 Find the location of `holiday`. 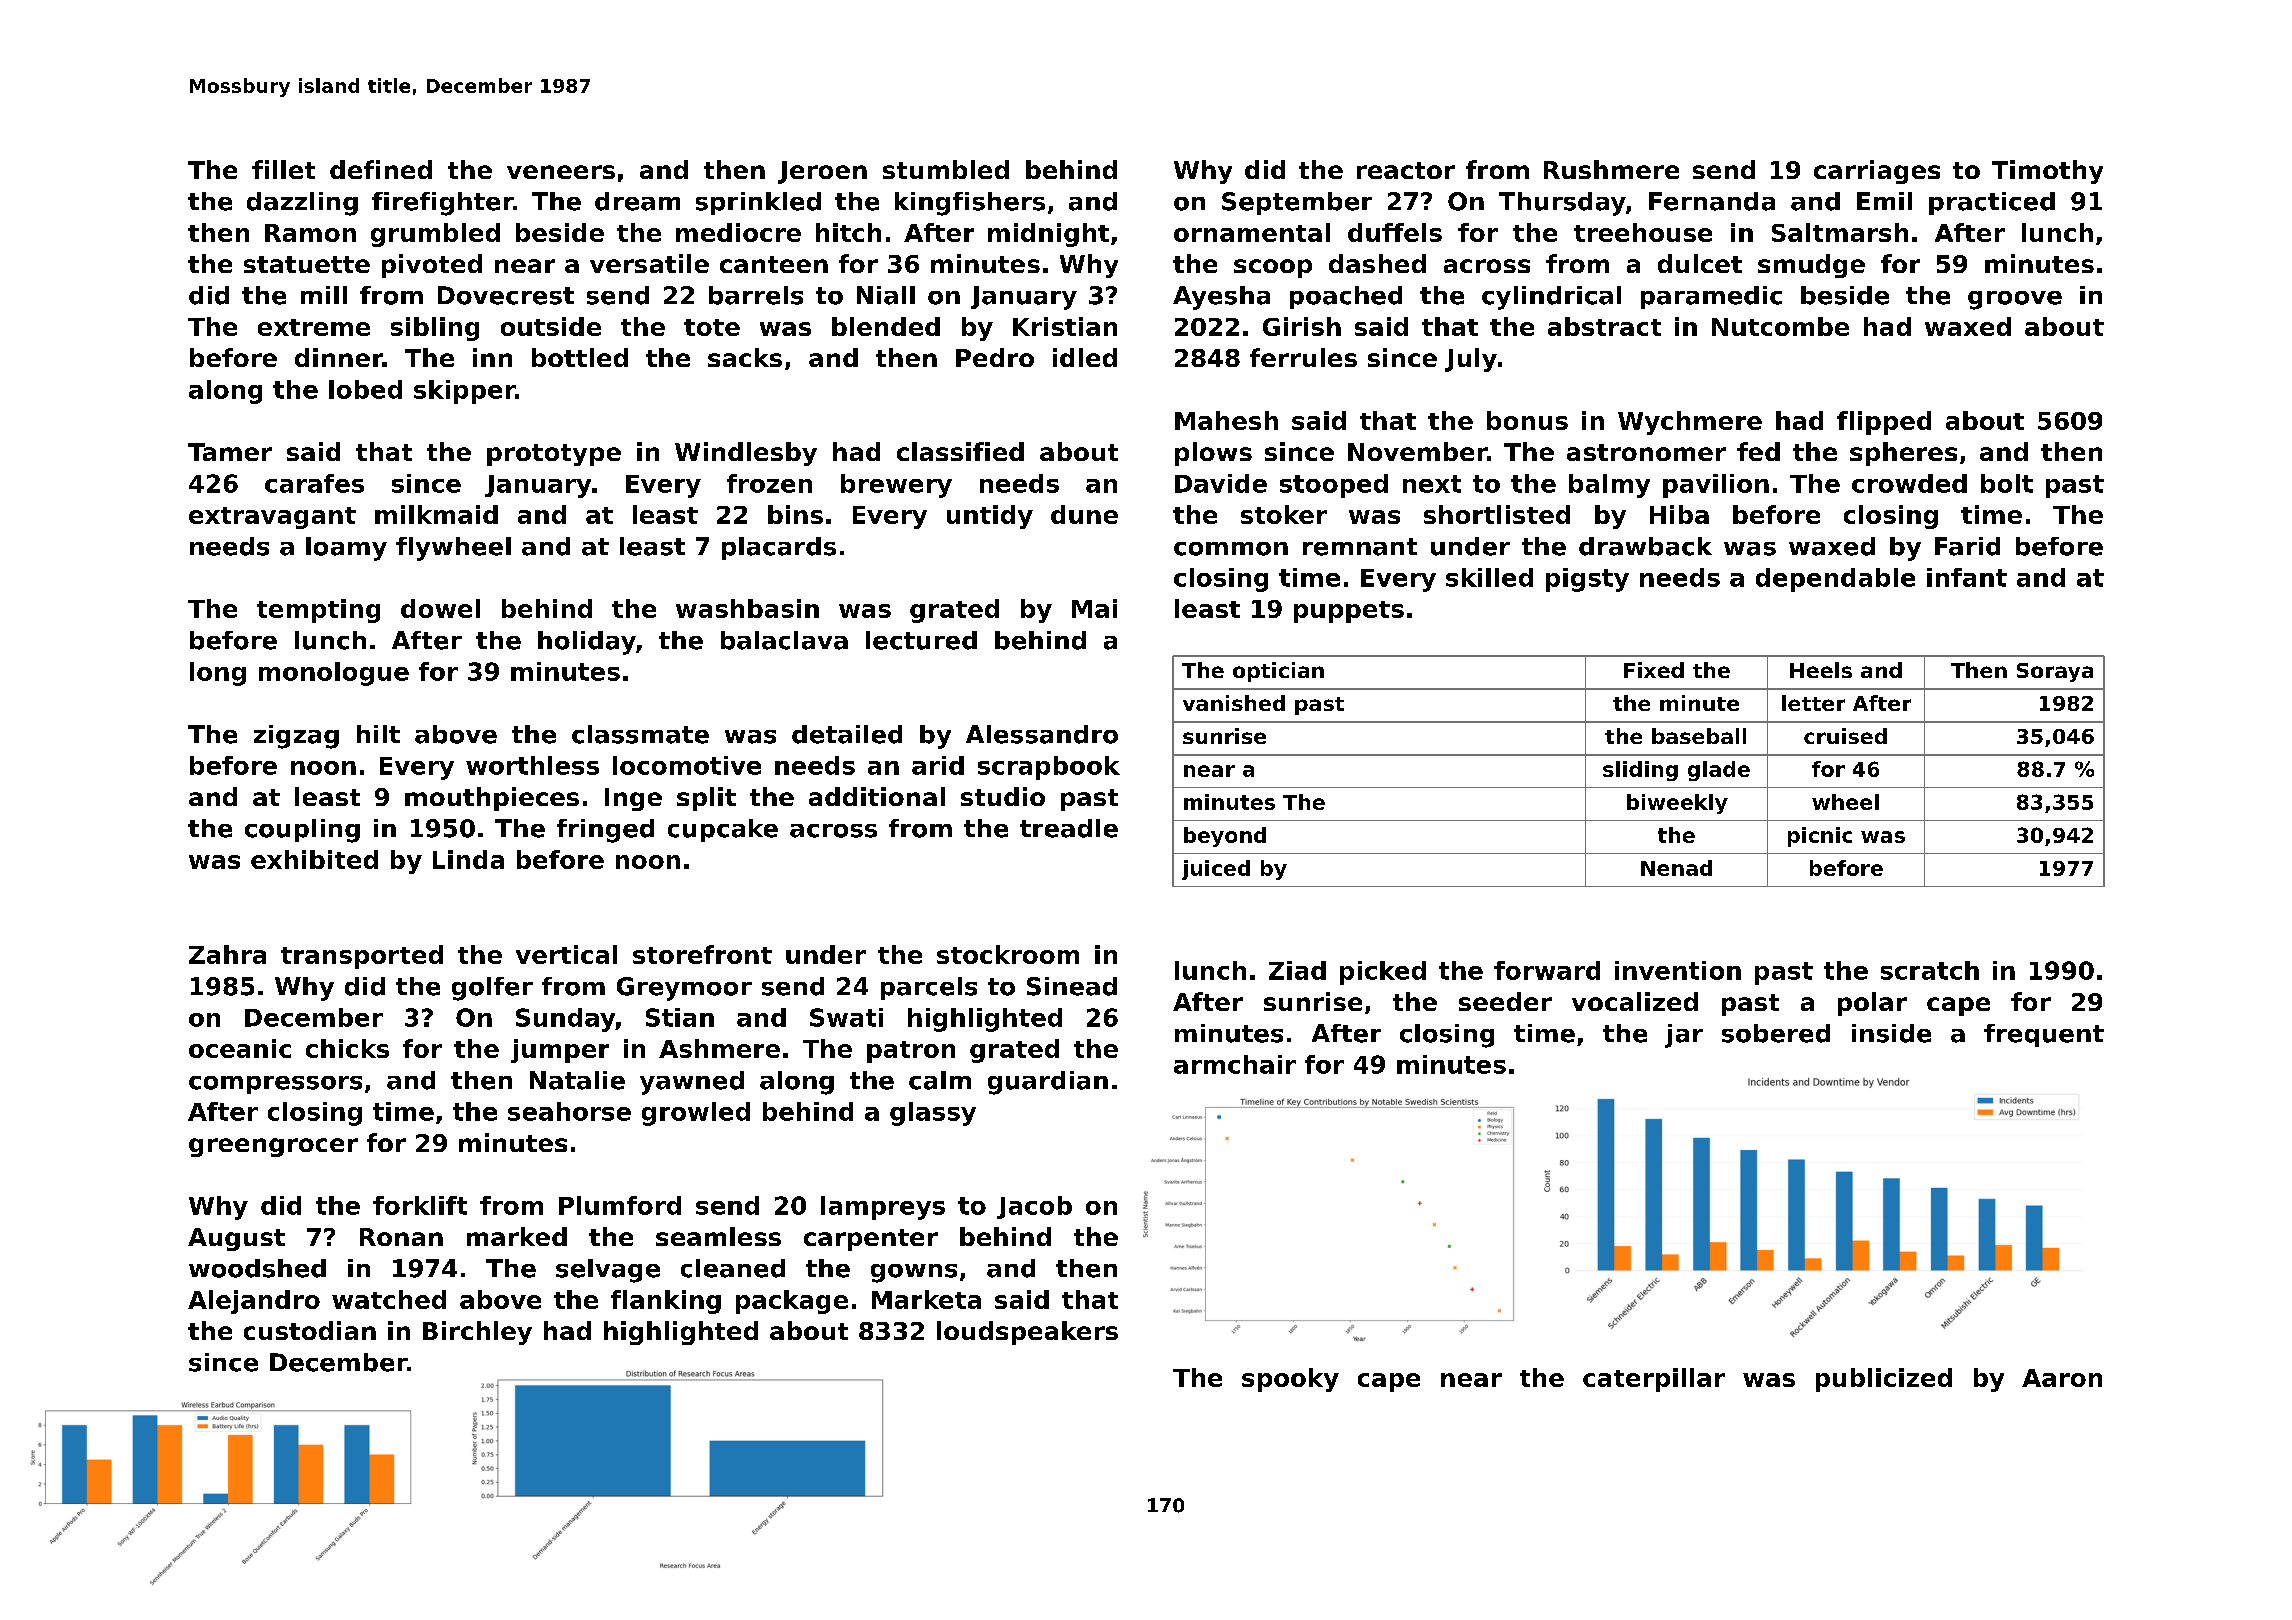

holiday is located at coordinates (587, 643).
